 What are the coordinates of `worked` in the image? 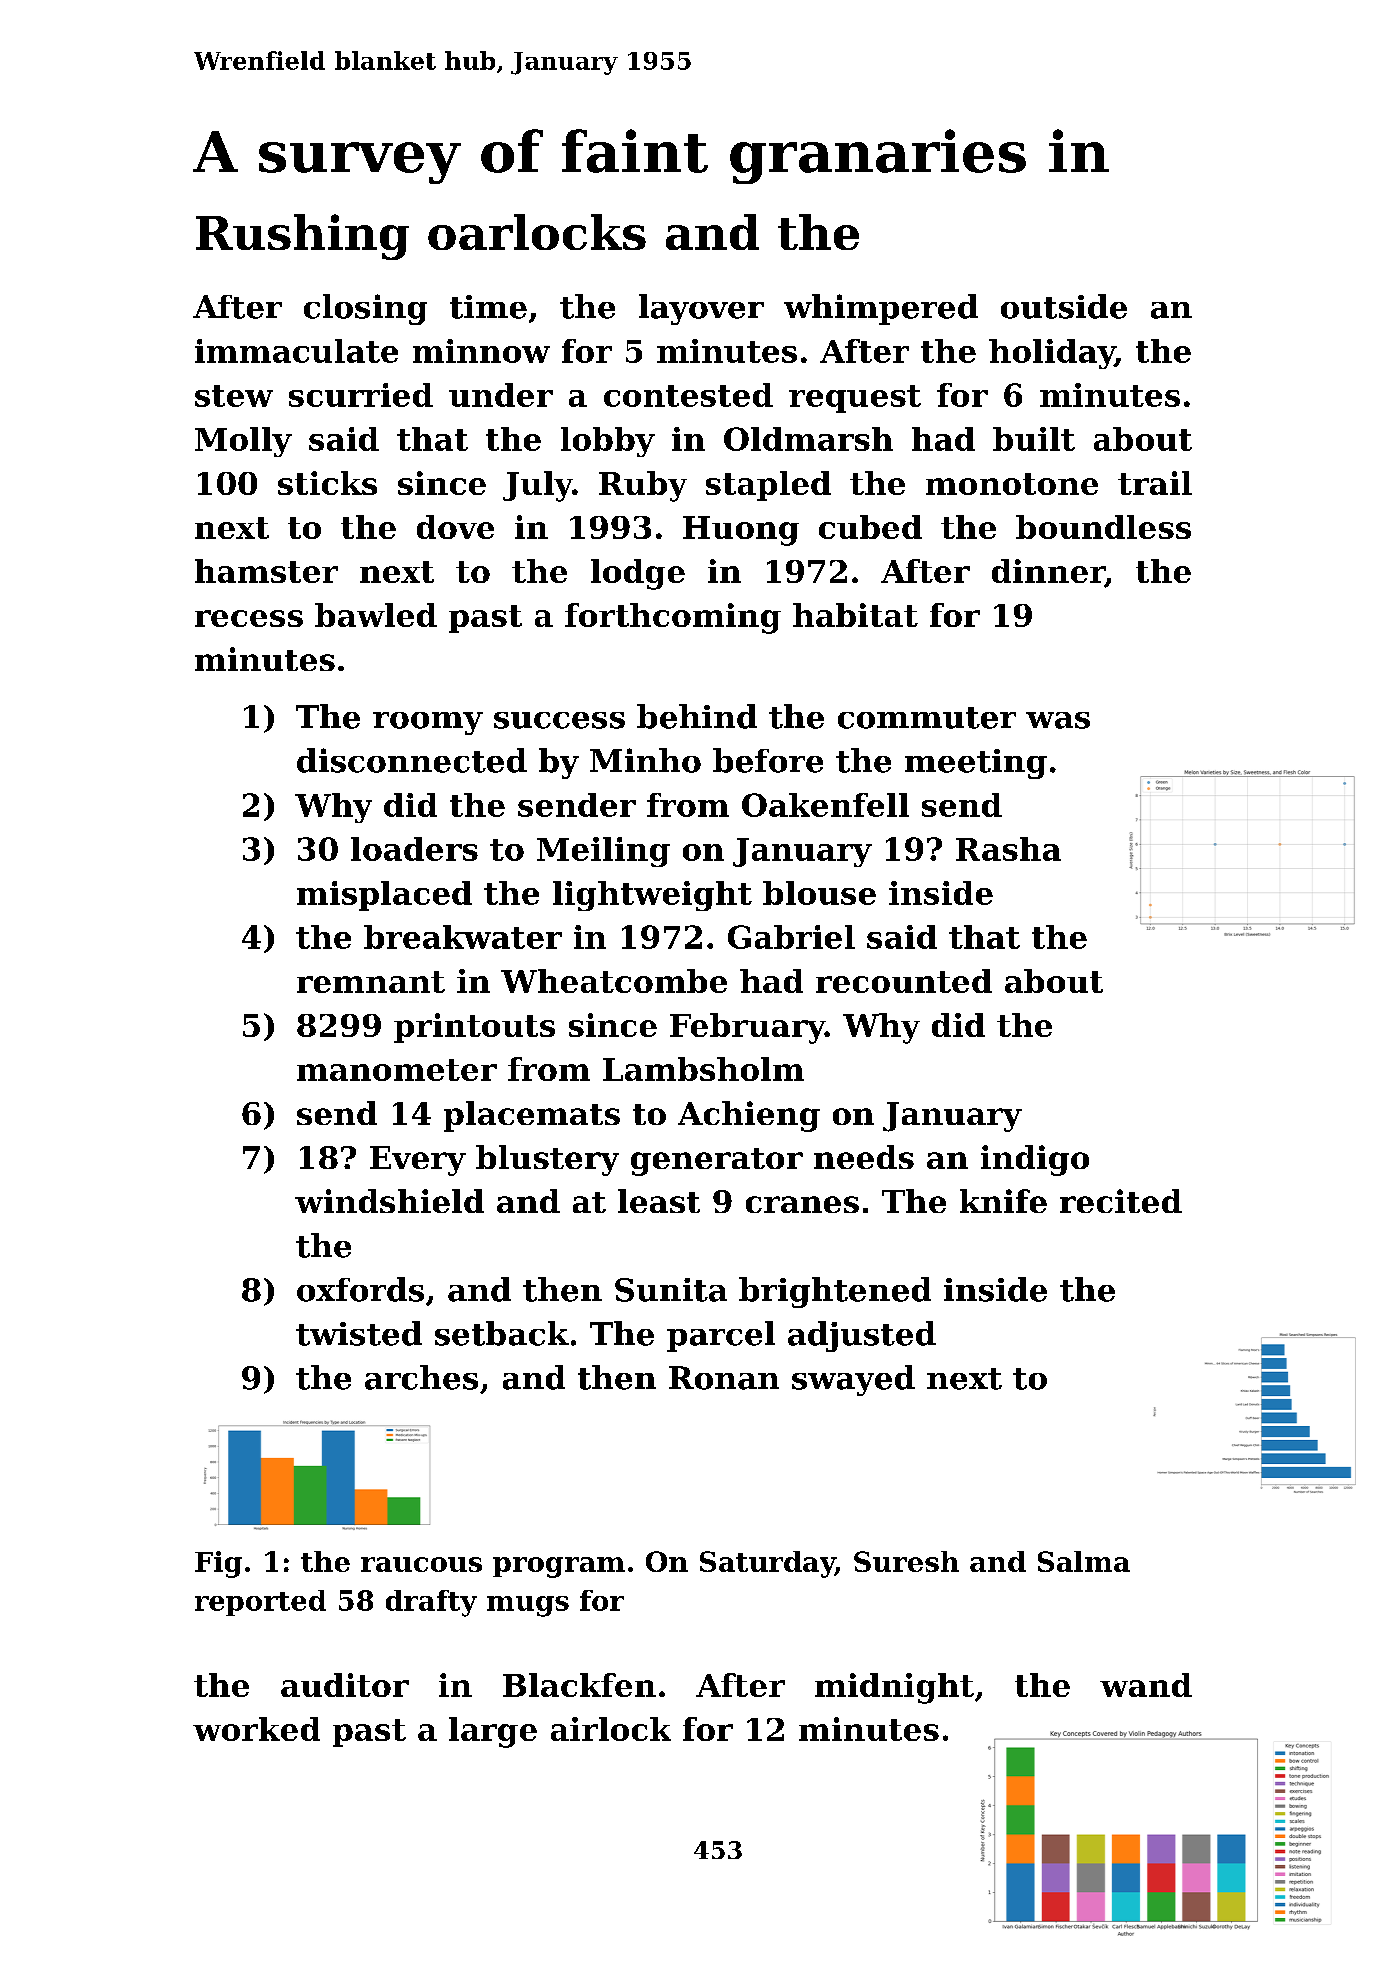 It's located at (256, 1729).
